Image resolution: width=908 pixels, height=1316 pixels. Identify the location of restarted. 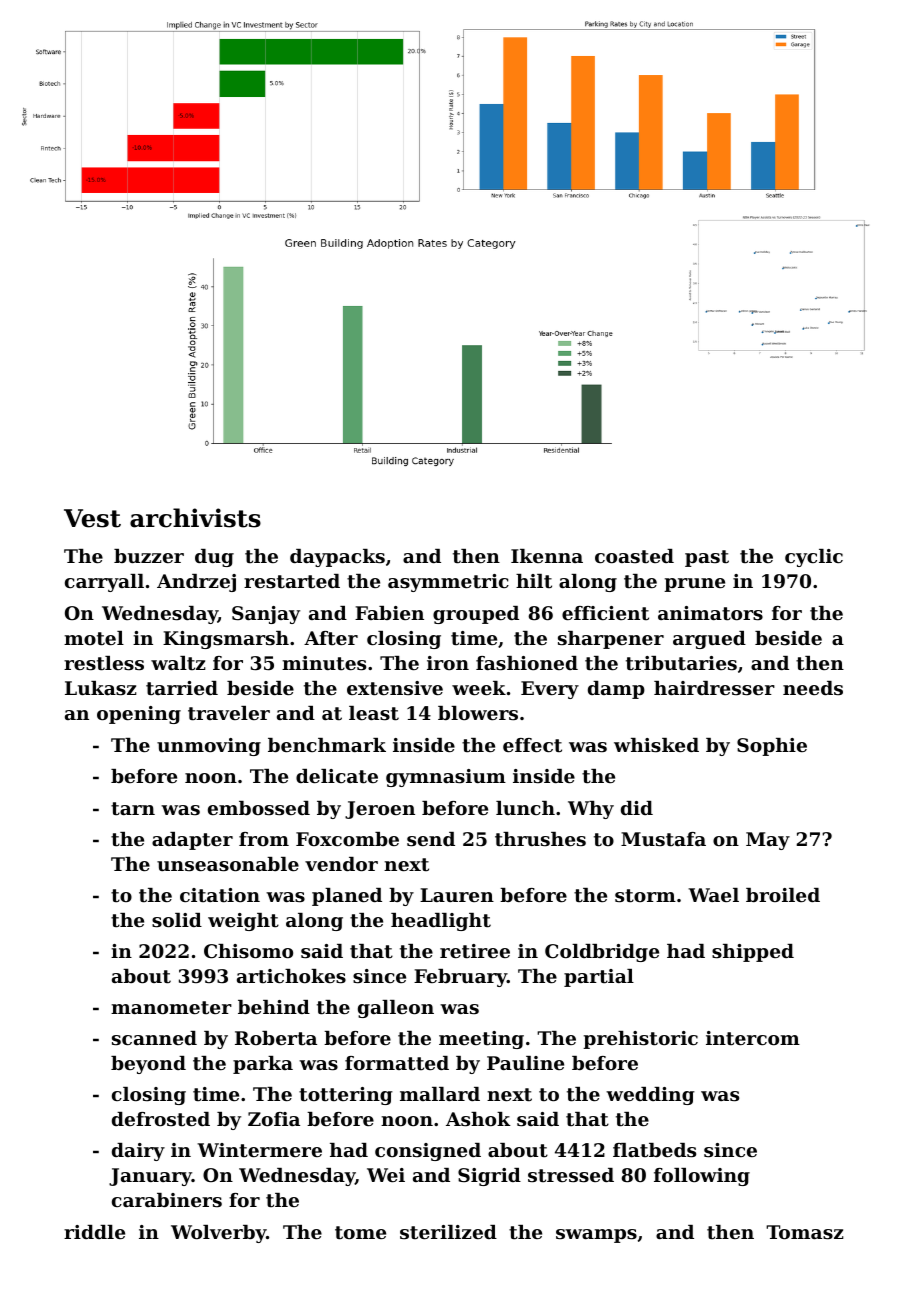
(292, 581).
